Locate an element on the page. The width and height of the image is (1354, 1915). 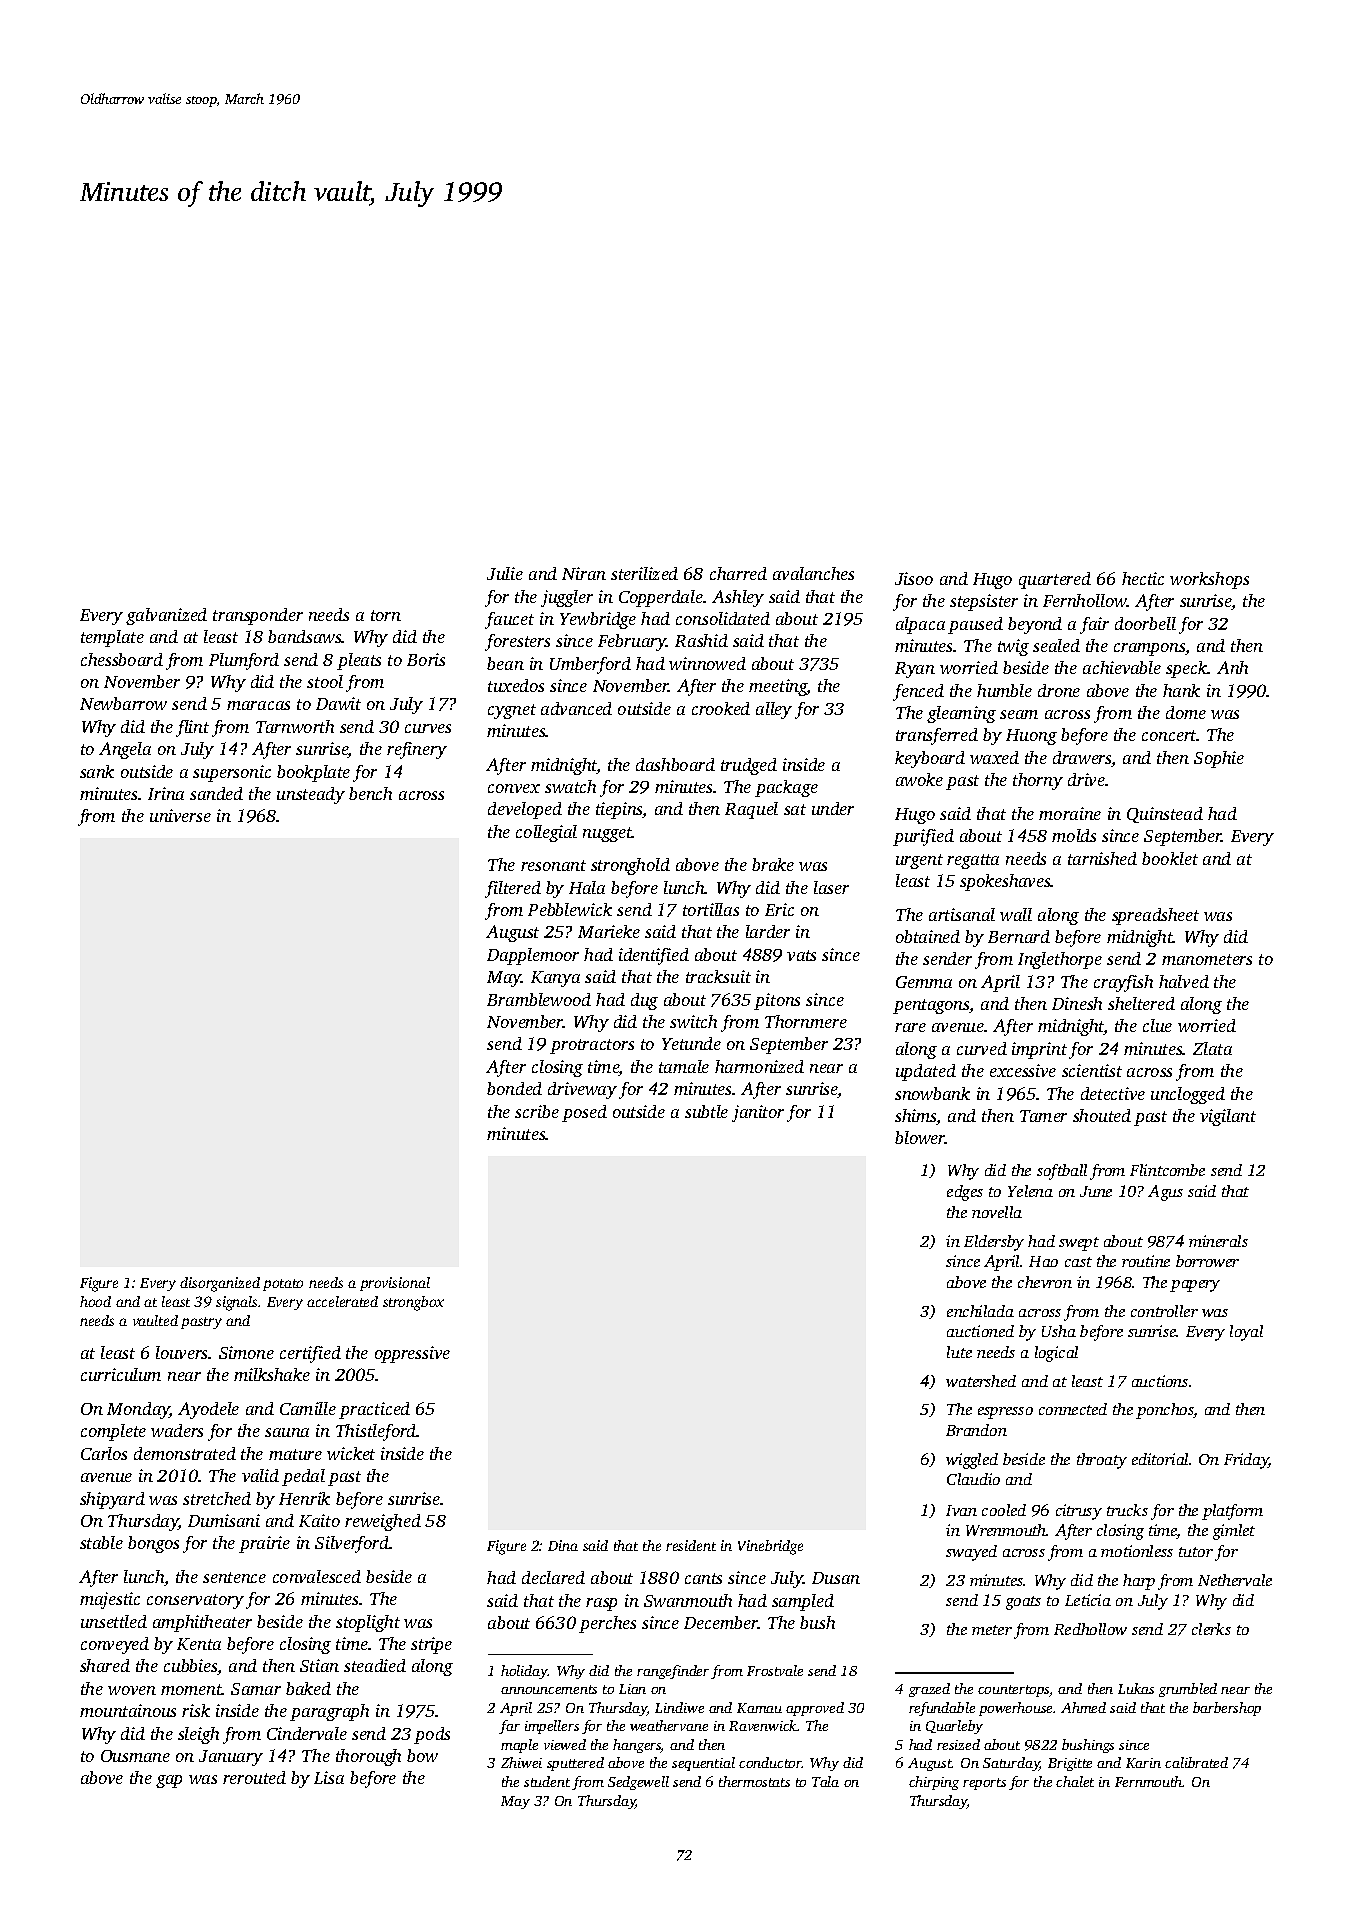
Dina is located at coordinates (563, 1545).
